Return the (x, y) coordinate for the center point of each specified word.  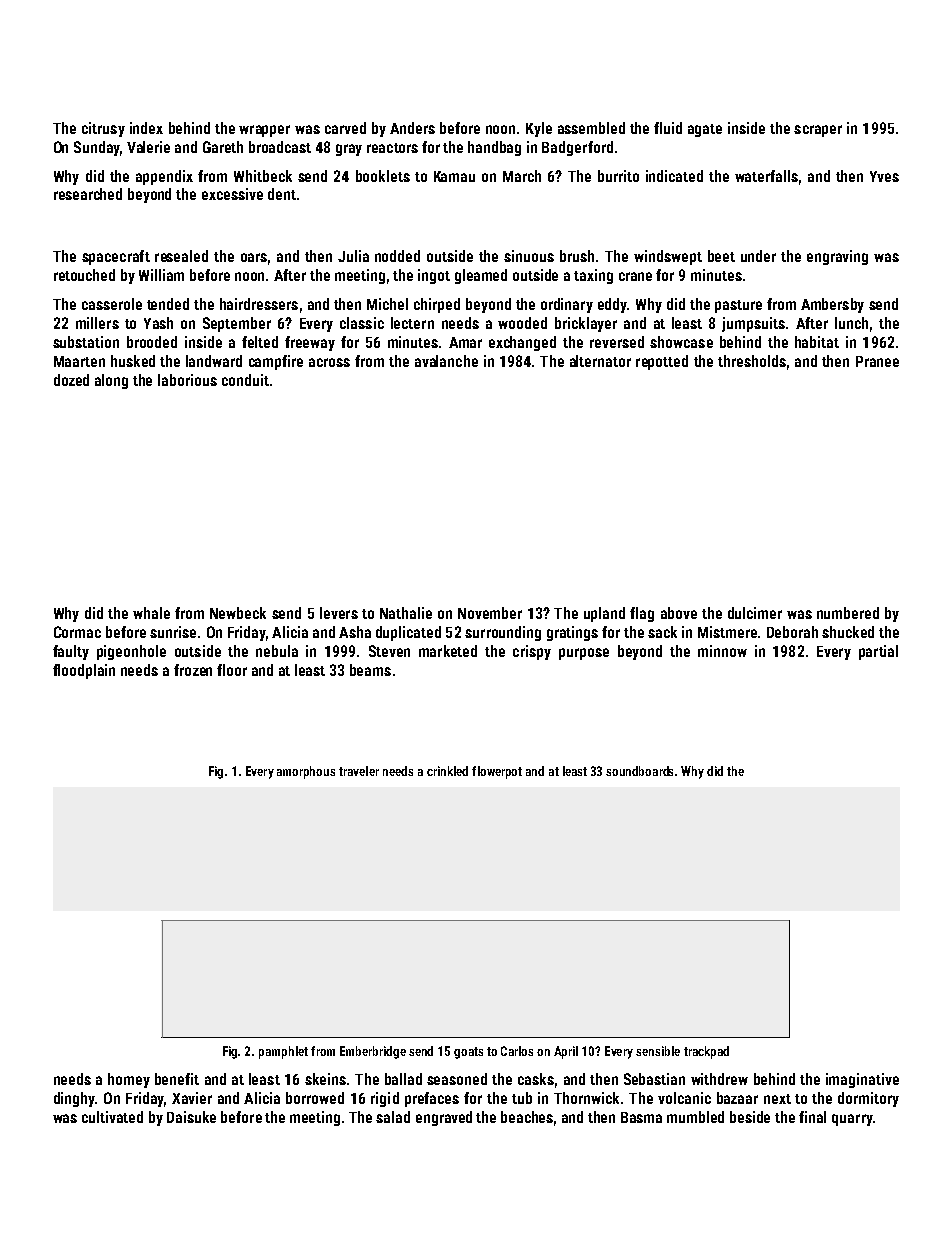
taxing (593, 276)
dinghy (74, 1099)
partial (878, 652)
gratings (572, 633)
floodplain (84, 671)
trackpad (706, 1052)
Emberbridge (373, 1052)
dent (282, 194)
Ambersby (832, 305)
